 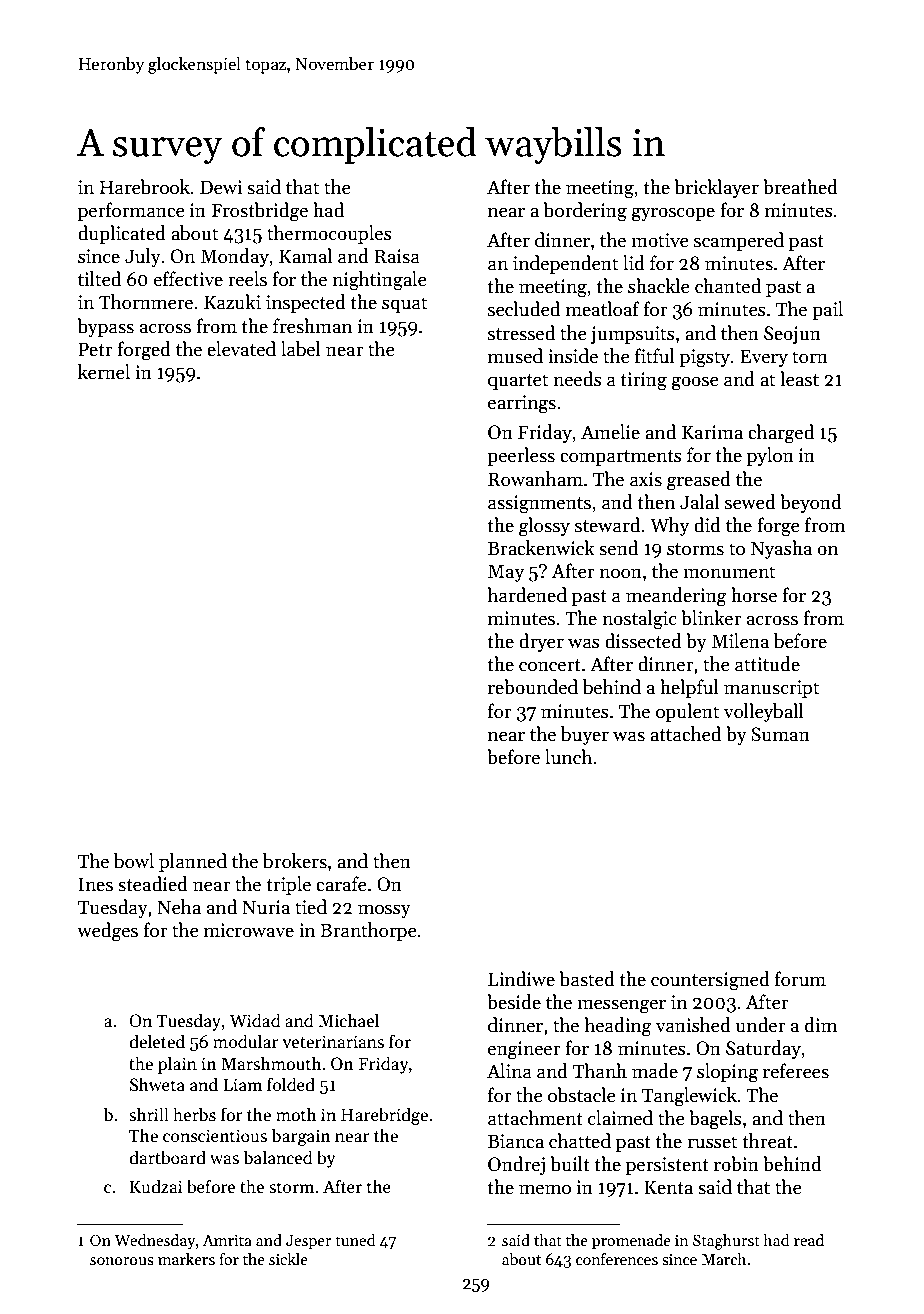 What do you see at coordinates (631, 1241) in the page?
I see `promenade` at bounding box center [631, 1241].
